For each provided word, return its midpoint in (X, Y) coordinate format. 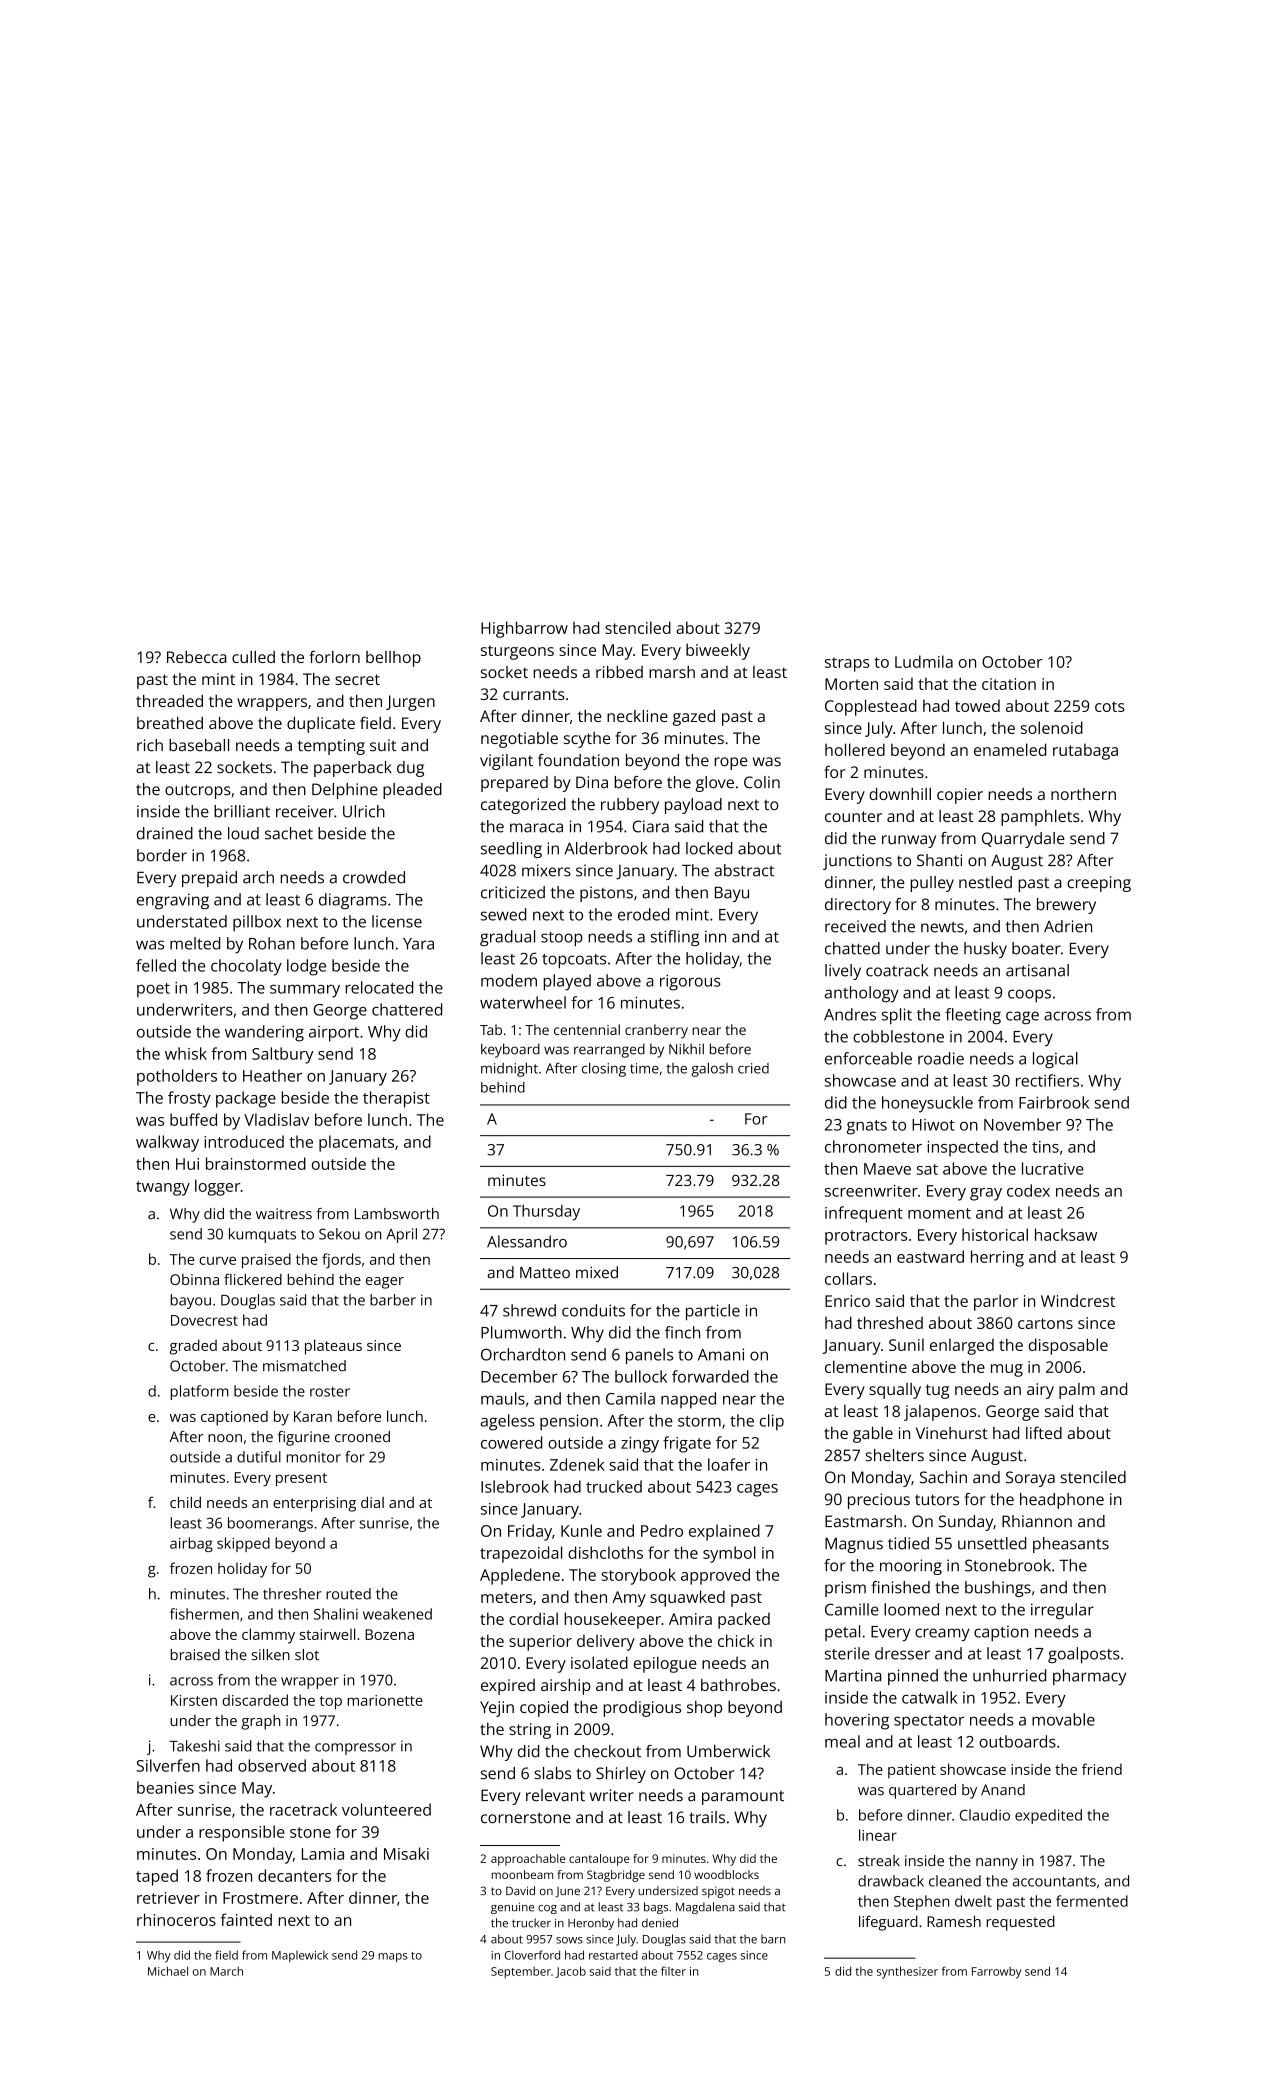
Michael (168, 1971)
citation (1009, 684)
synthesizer (907, 1972)
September (521, 1973)
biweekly (718, 651)
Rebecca (197, 657)
